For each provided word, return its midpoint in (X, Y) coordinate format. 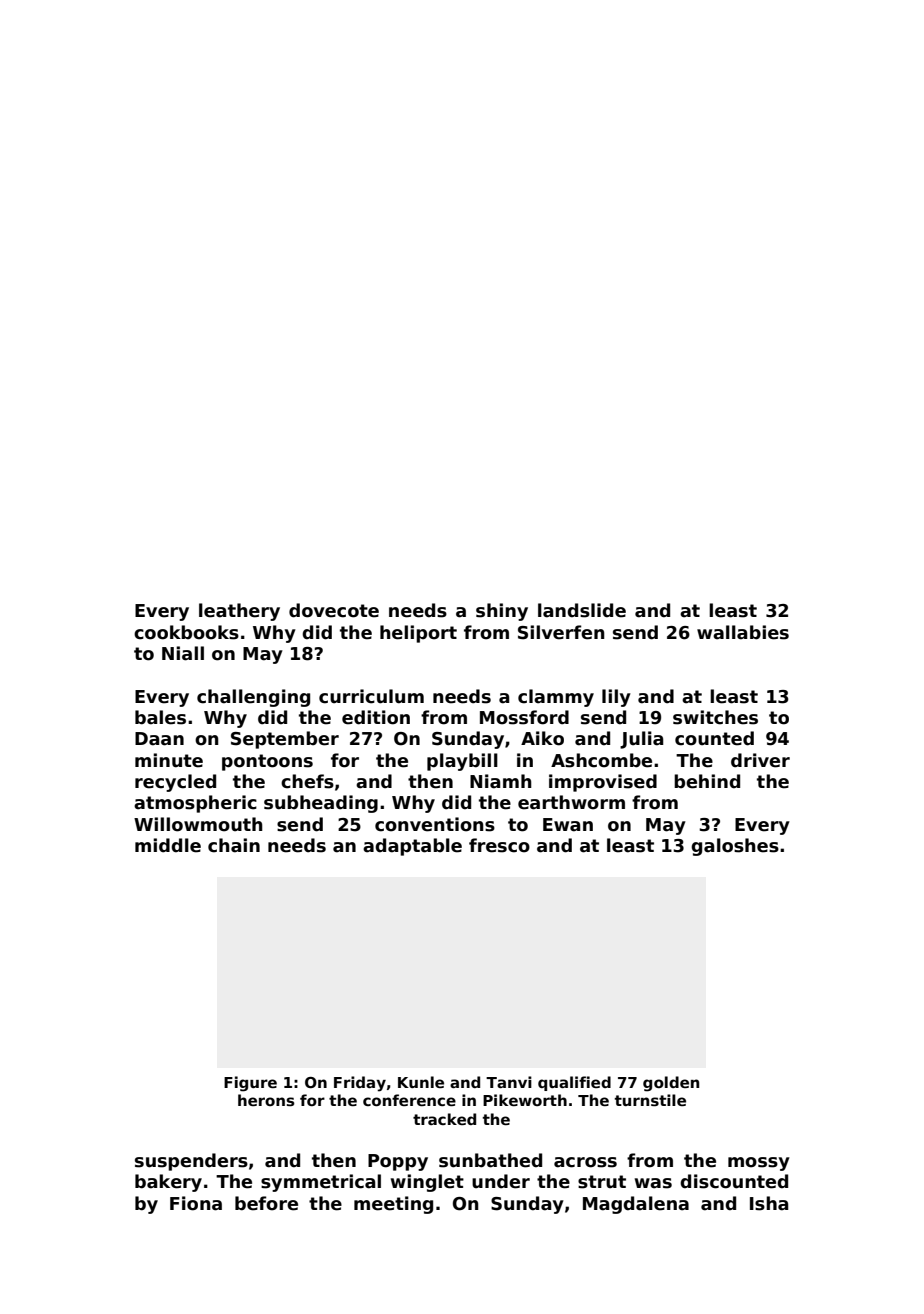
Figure (250, 1084)
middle (168, 845)
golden (671, 1084)
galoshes (735, 847)
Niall (183, 653)
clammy (556, 698)
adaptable (412, 847)
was (653, 1183)
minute (169, 760)
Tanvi (509, 1082)
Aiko (542, 738)
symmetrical (321, 1183)
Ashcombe (601, 760)
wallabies (743, 632)
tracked (444, 1119)
